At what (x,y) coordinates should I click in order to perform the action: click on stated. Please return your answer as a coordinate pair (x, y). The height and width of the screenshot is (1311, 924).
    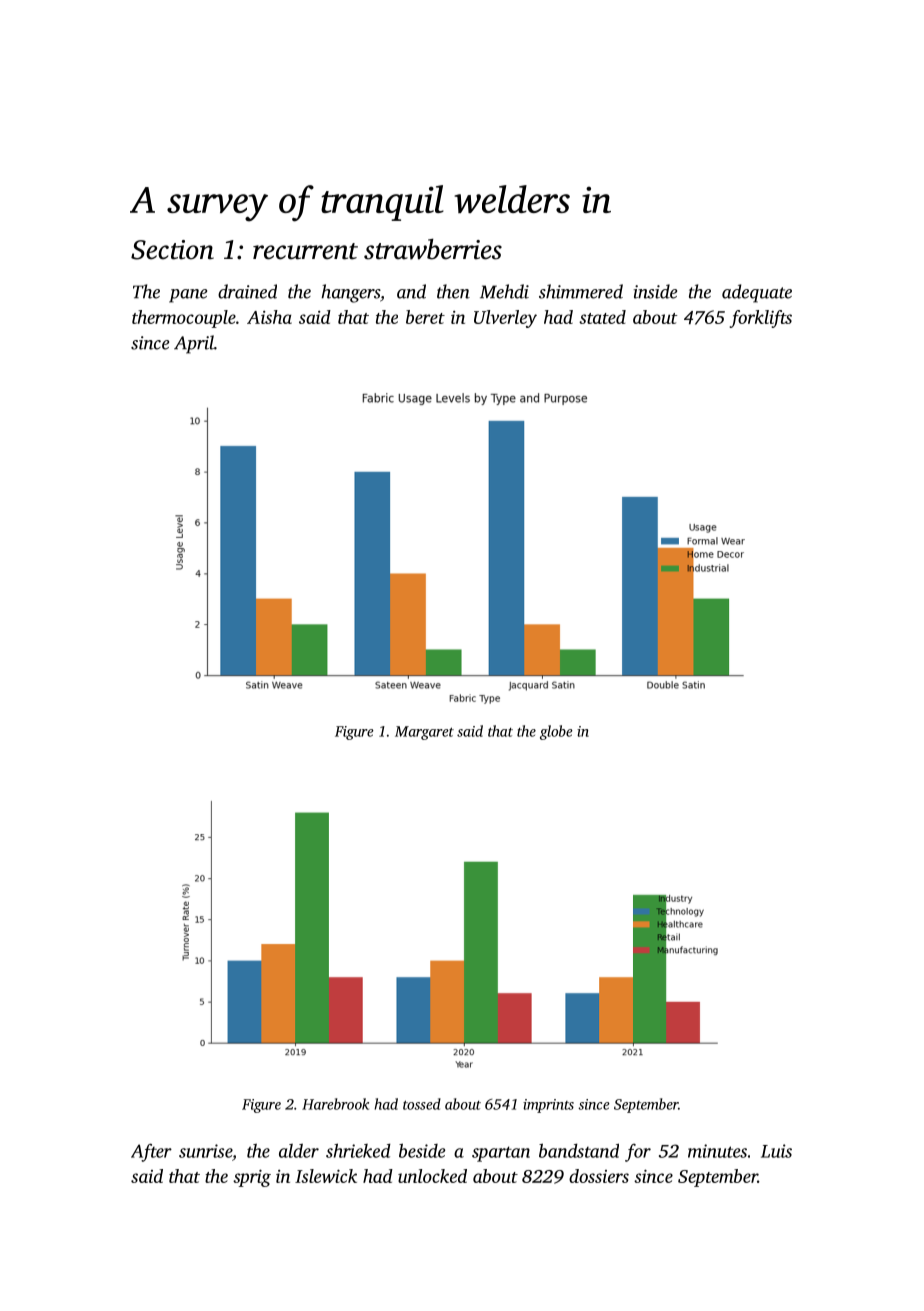
    Looking at the image, I should click on (602, 317).
